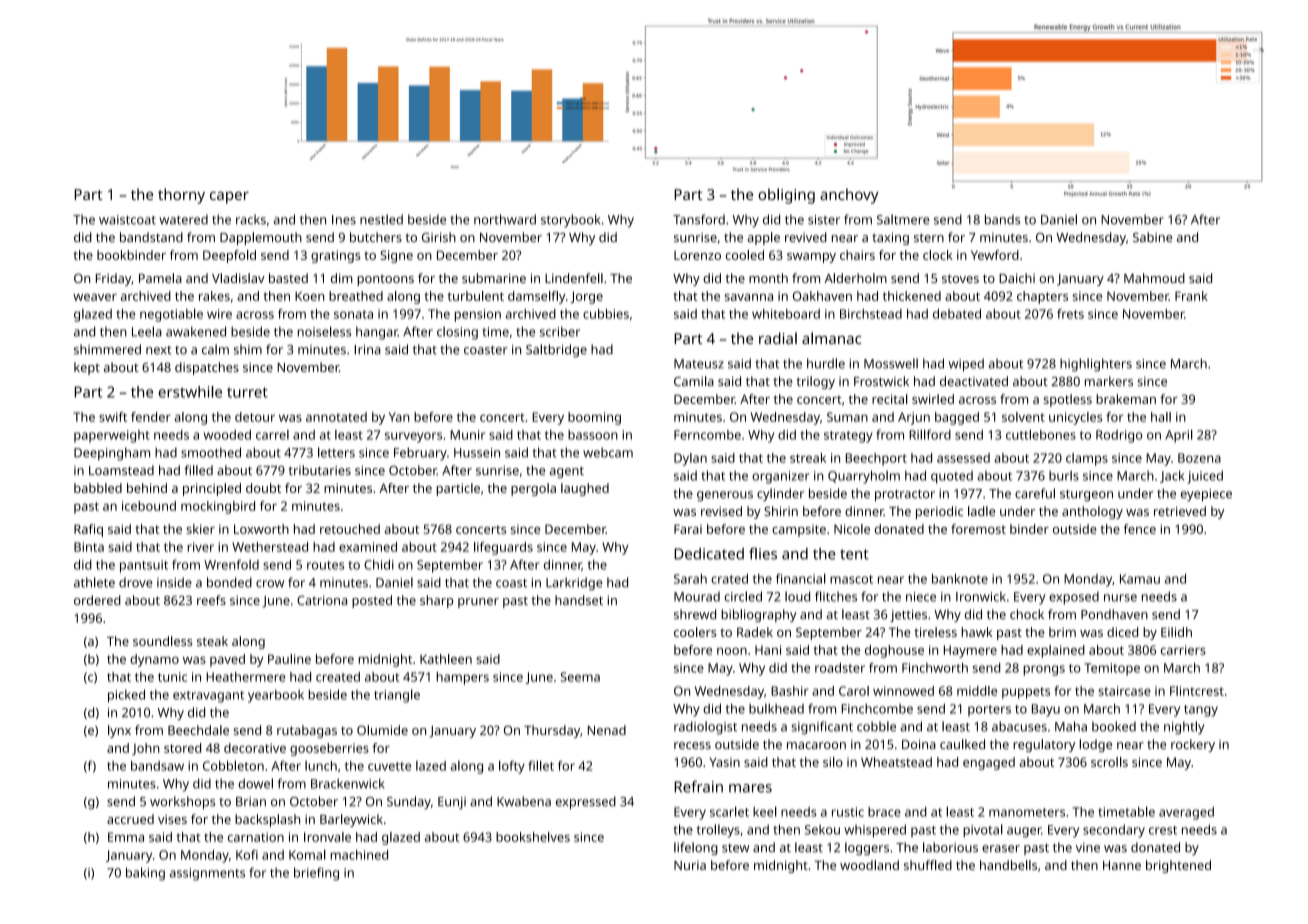  Describe the element at coordinates (928, 865) in the document. I see `shuffled` at that location.
